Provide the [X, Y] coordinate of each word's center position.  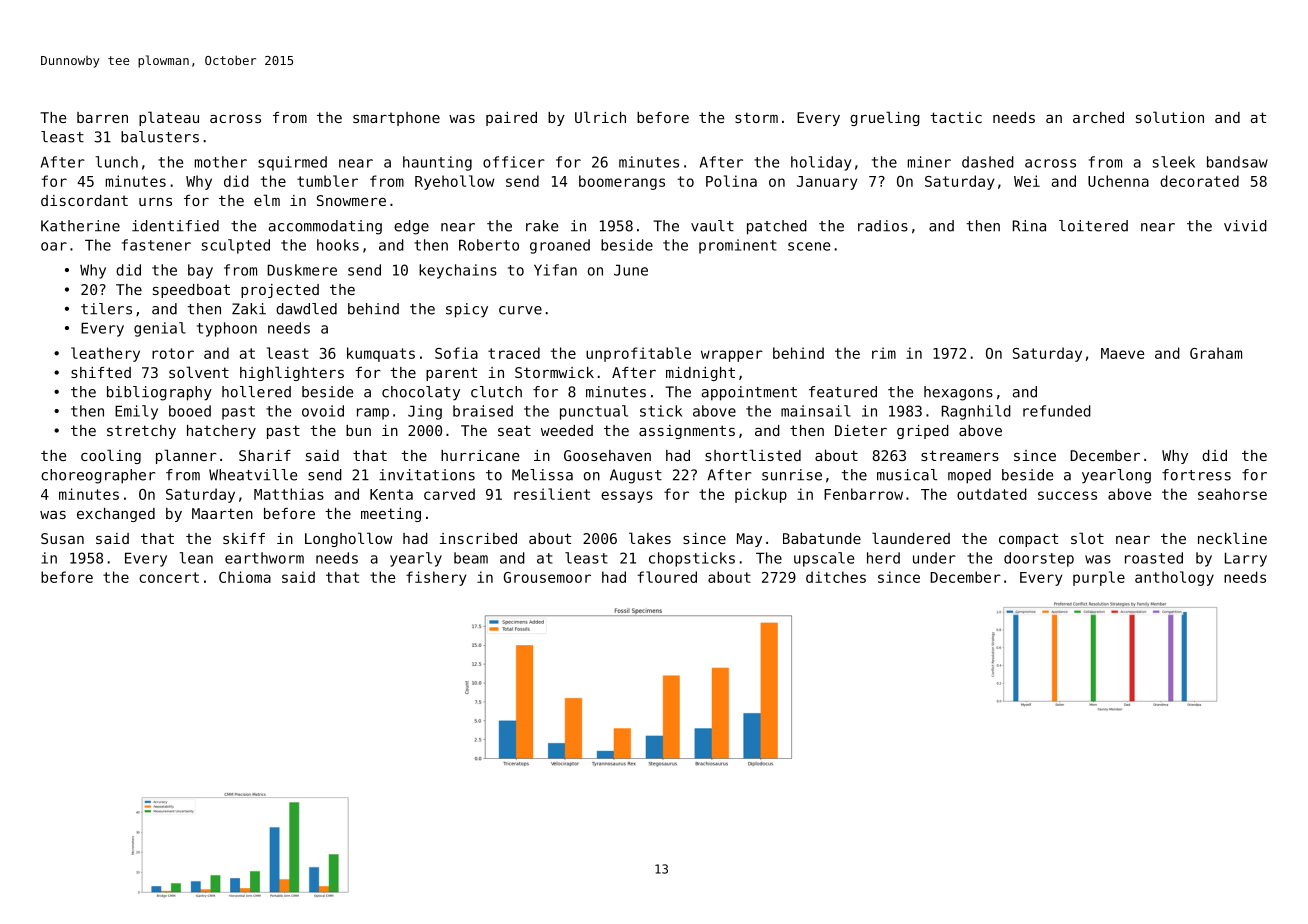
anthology [1174, 578]
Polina [731, 181]
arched [1098, 117]
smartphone [396, 119]
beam [471, 558]
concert [169, 577]
